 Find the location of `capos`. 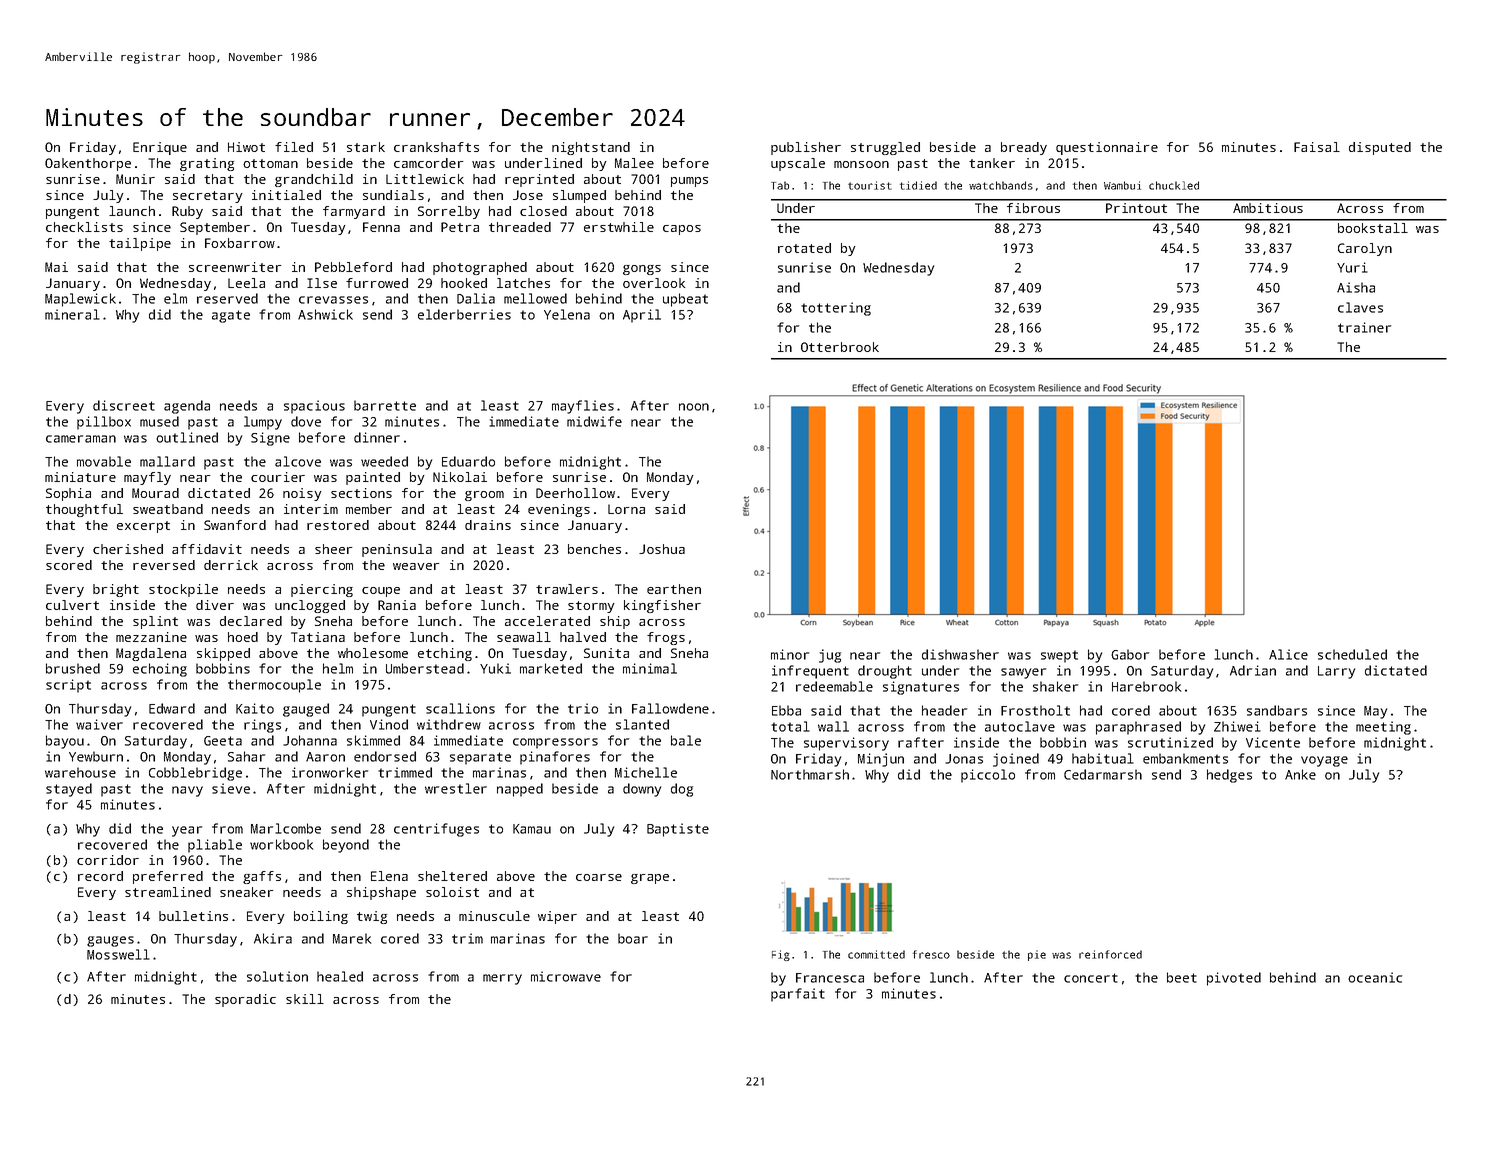

capos is located at coordinates (682, 230).
